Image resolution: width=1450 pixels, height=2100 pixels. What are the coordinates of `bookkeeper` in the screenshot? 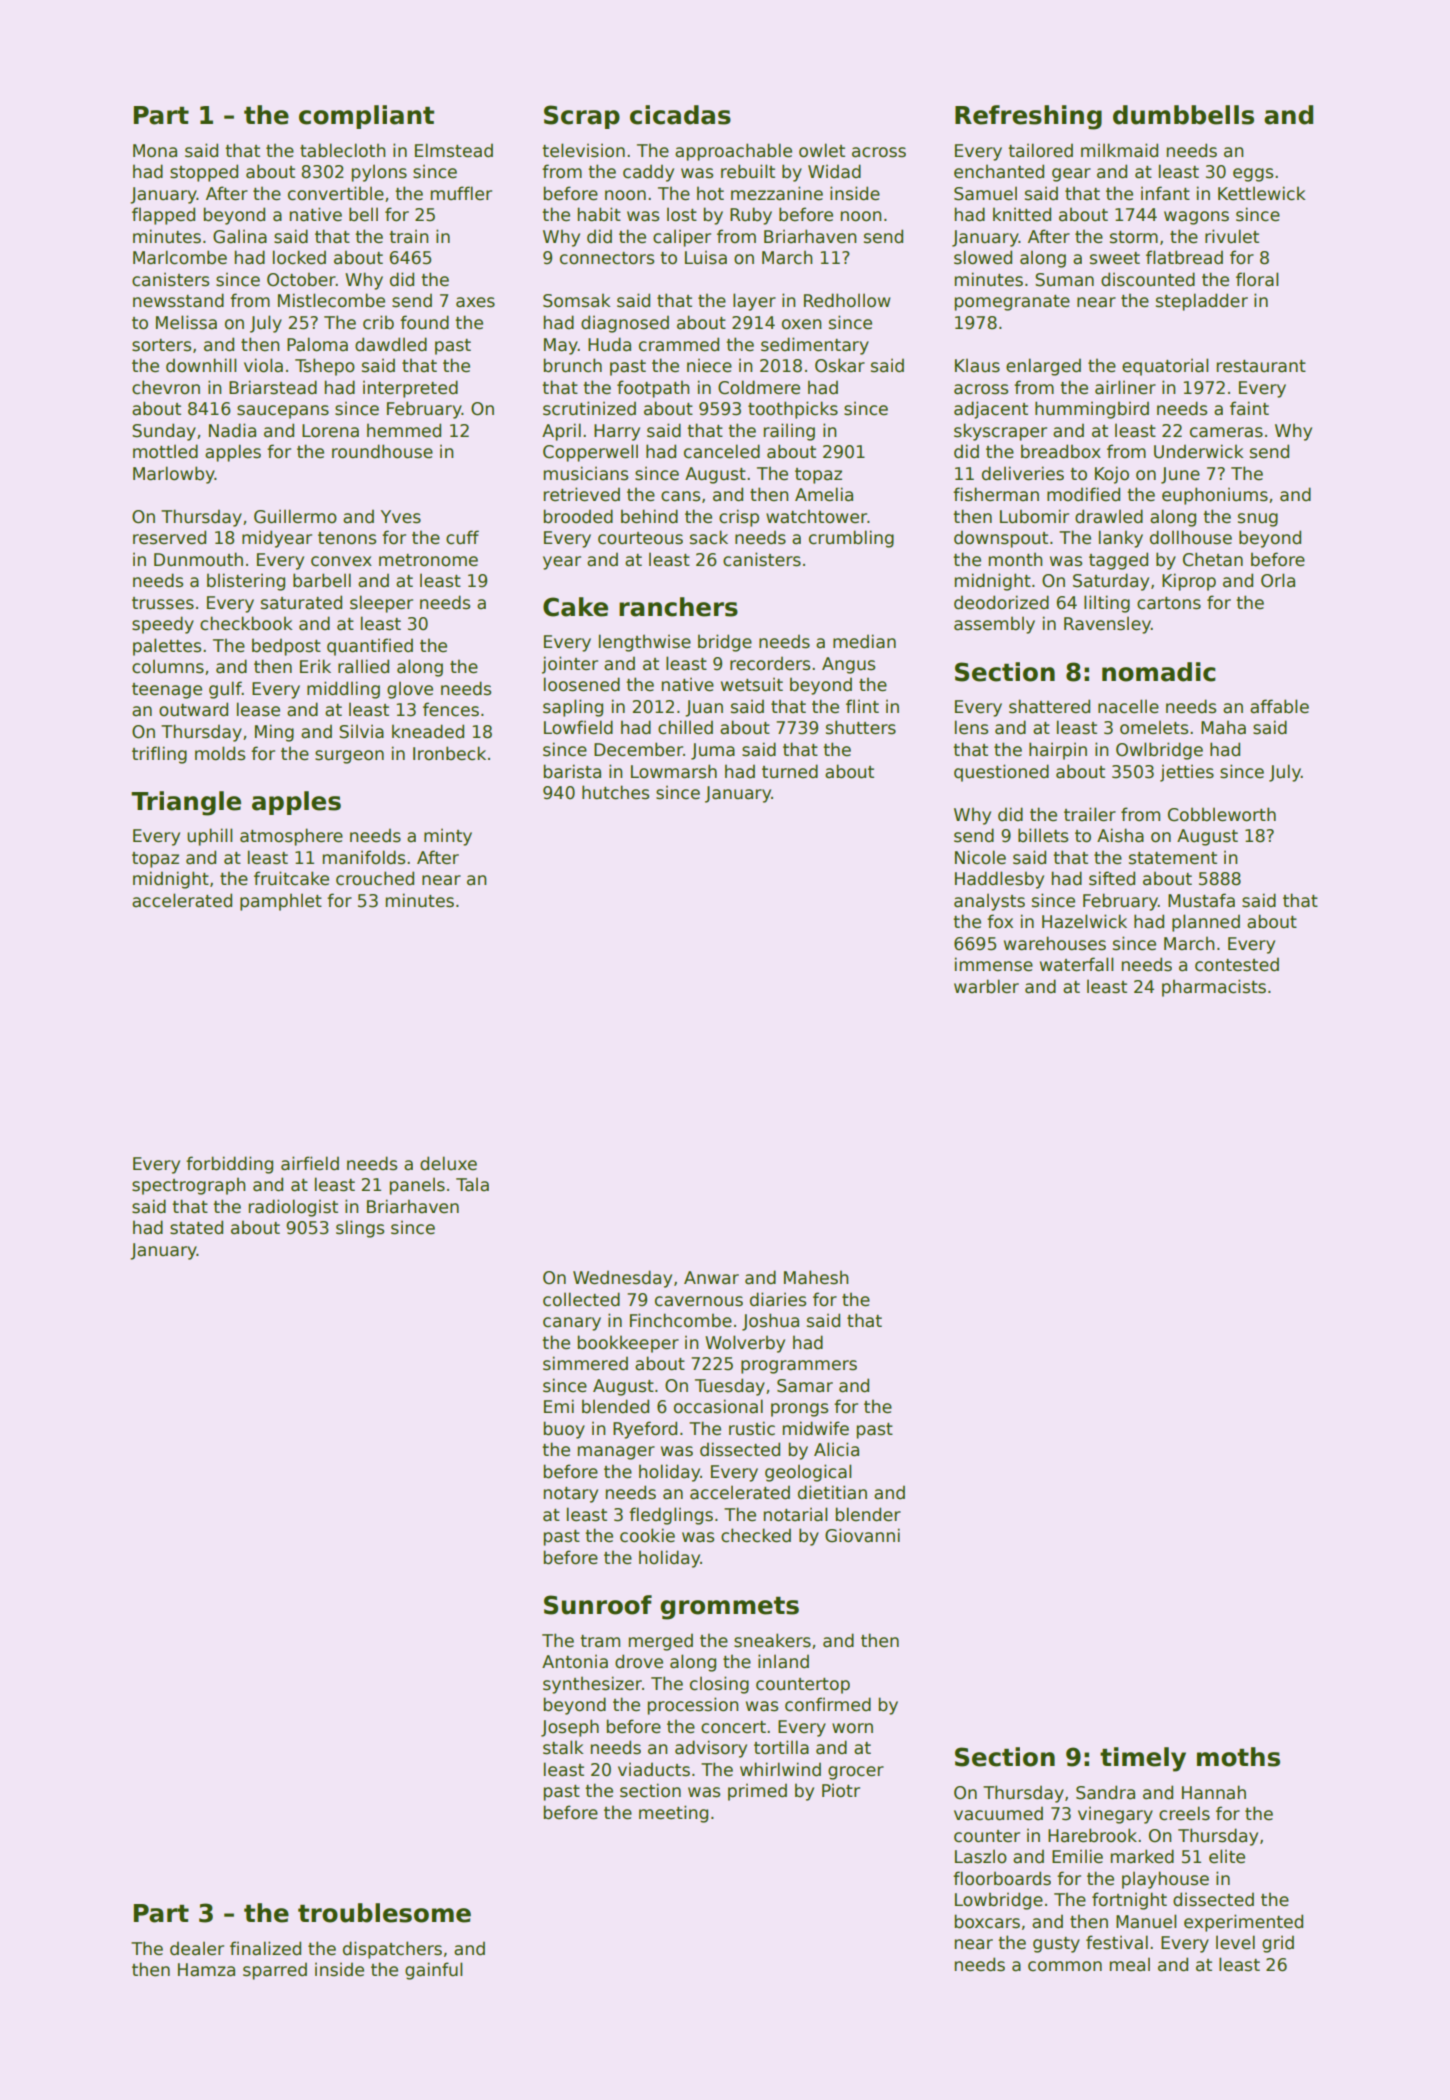 It's located at (628, 1344).
